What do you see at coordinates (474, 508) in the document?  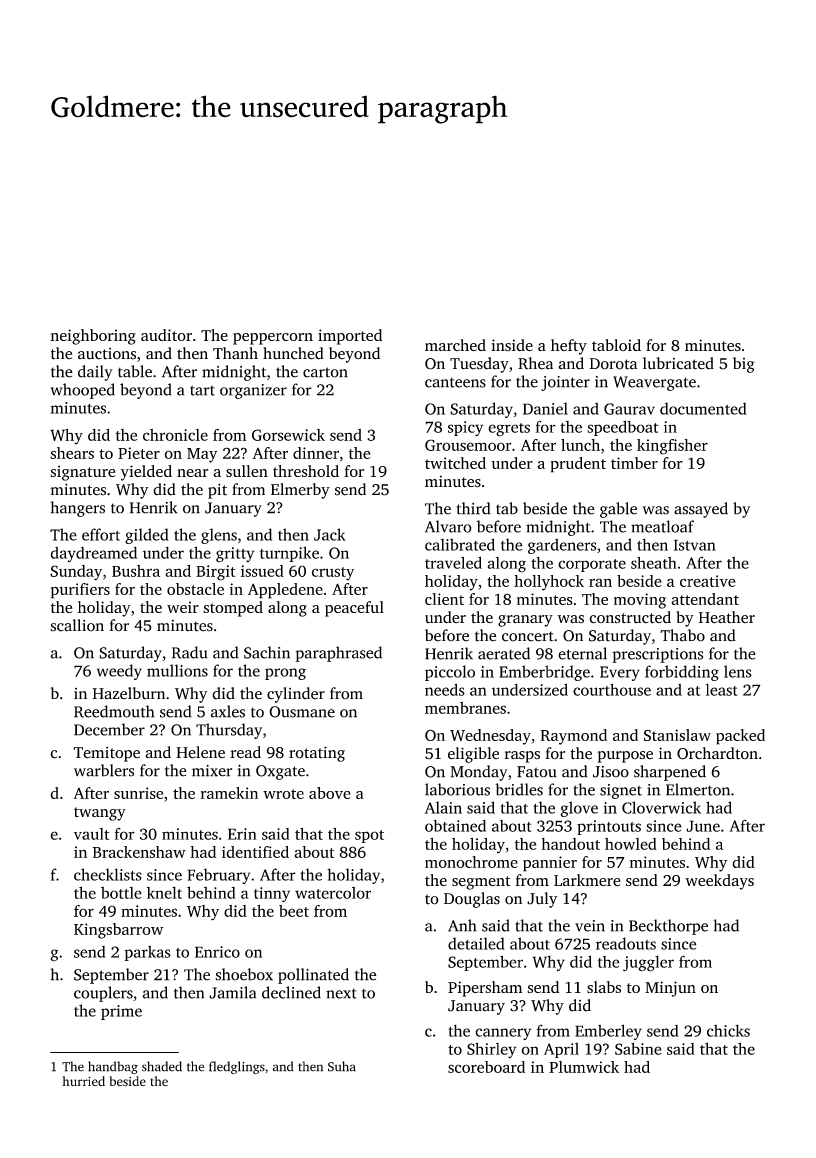 I see `third` at bounding box center [474, 508].
